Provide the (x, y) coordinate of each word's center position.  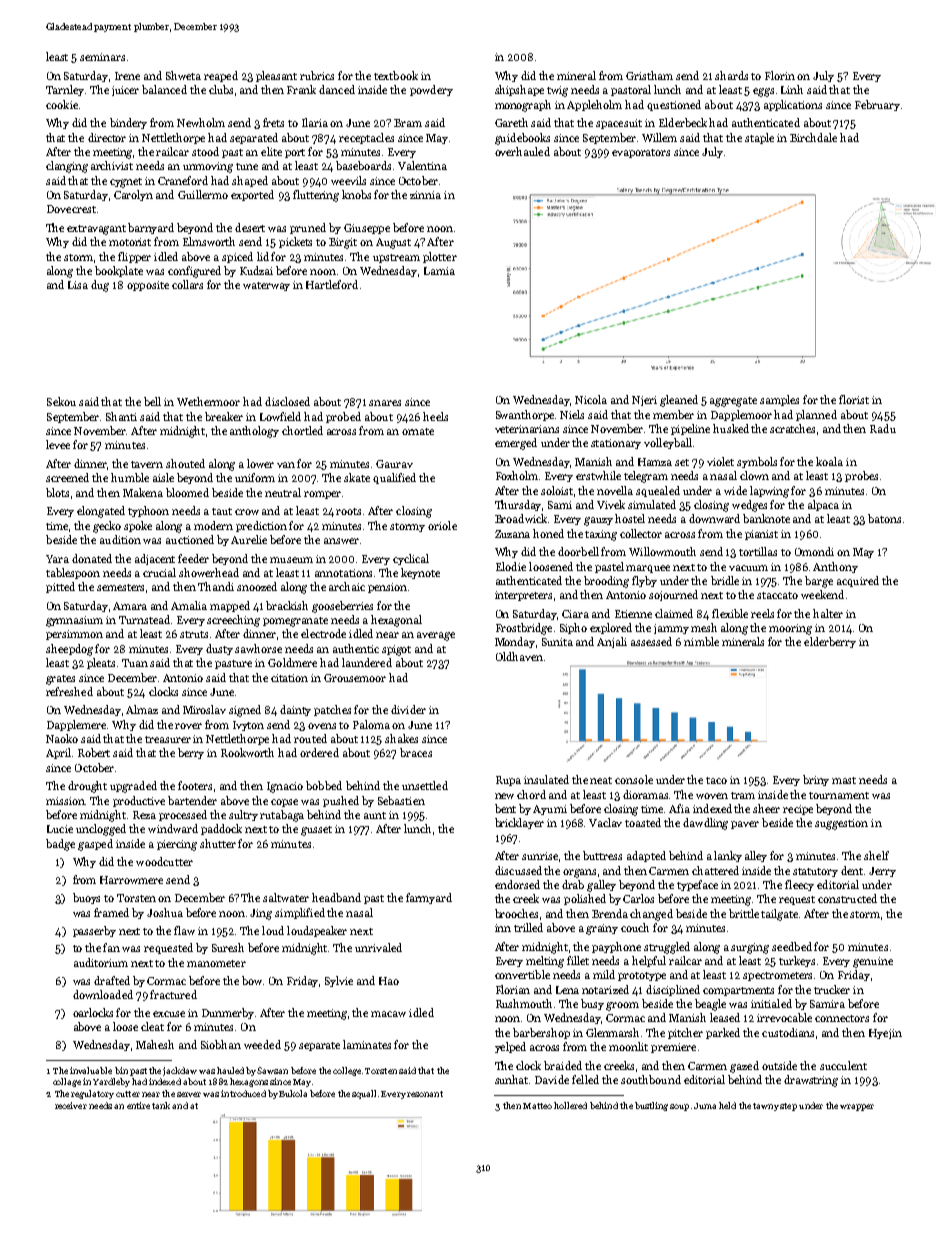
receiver (71, 1105)
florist (854, 399)
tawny (766, 1107)
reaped (221, 76)
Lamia (439, 271)
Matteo (537, 1106)
